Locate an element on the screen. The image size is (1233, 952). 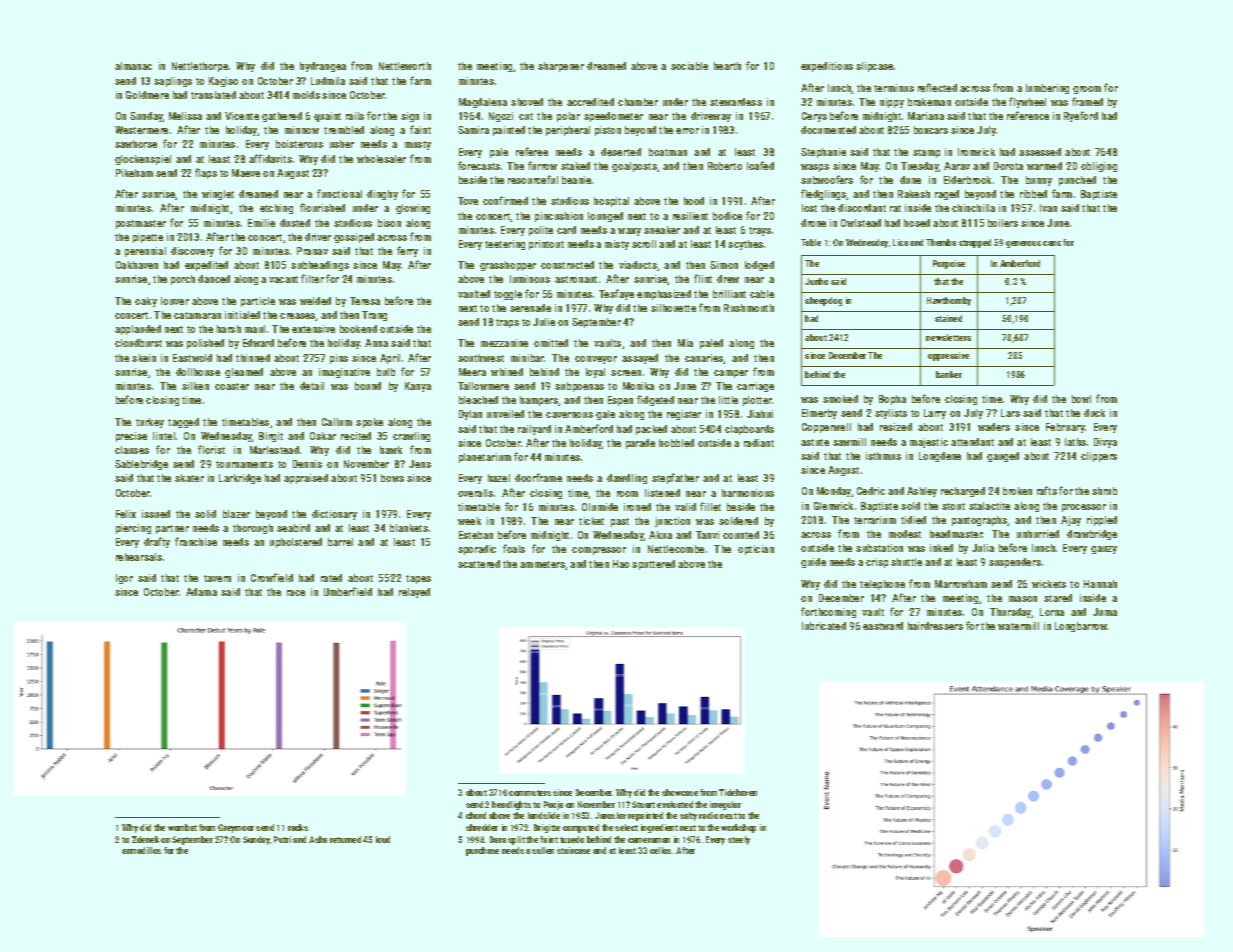
harmonious is located at coordinates (748, 493).
